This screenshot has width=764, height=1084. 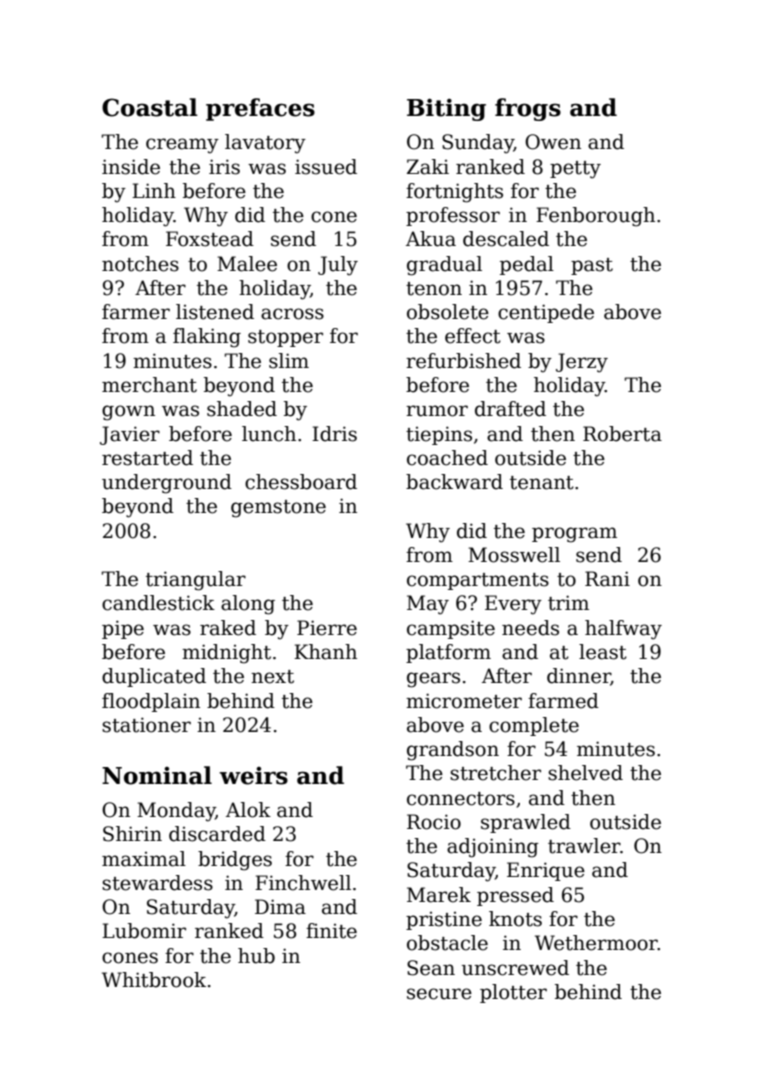 What do you see at coordinates (149, 385) in the screenshot?
I see `merchant` at bounding box center [149, 385].
